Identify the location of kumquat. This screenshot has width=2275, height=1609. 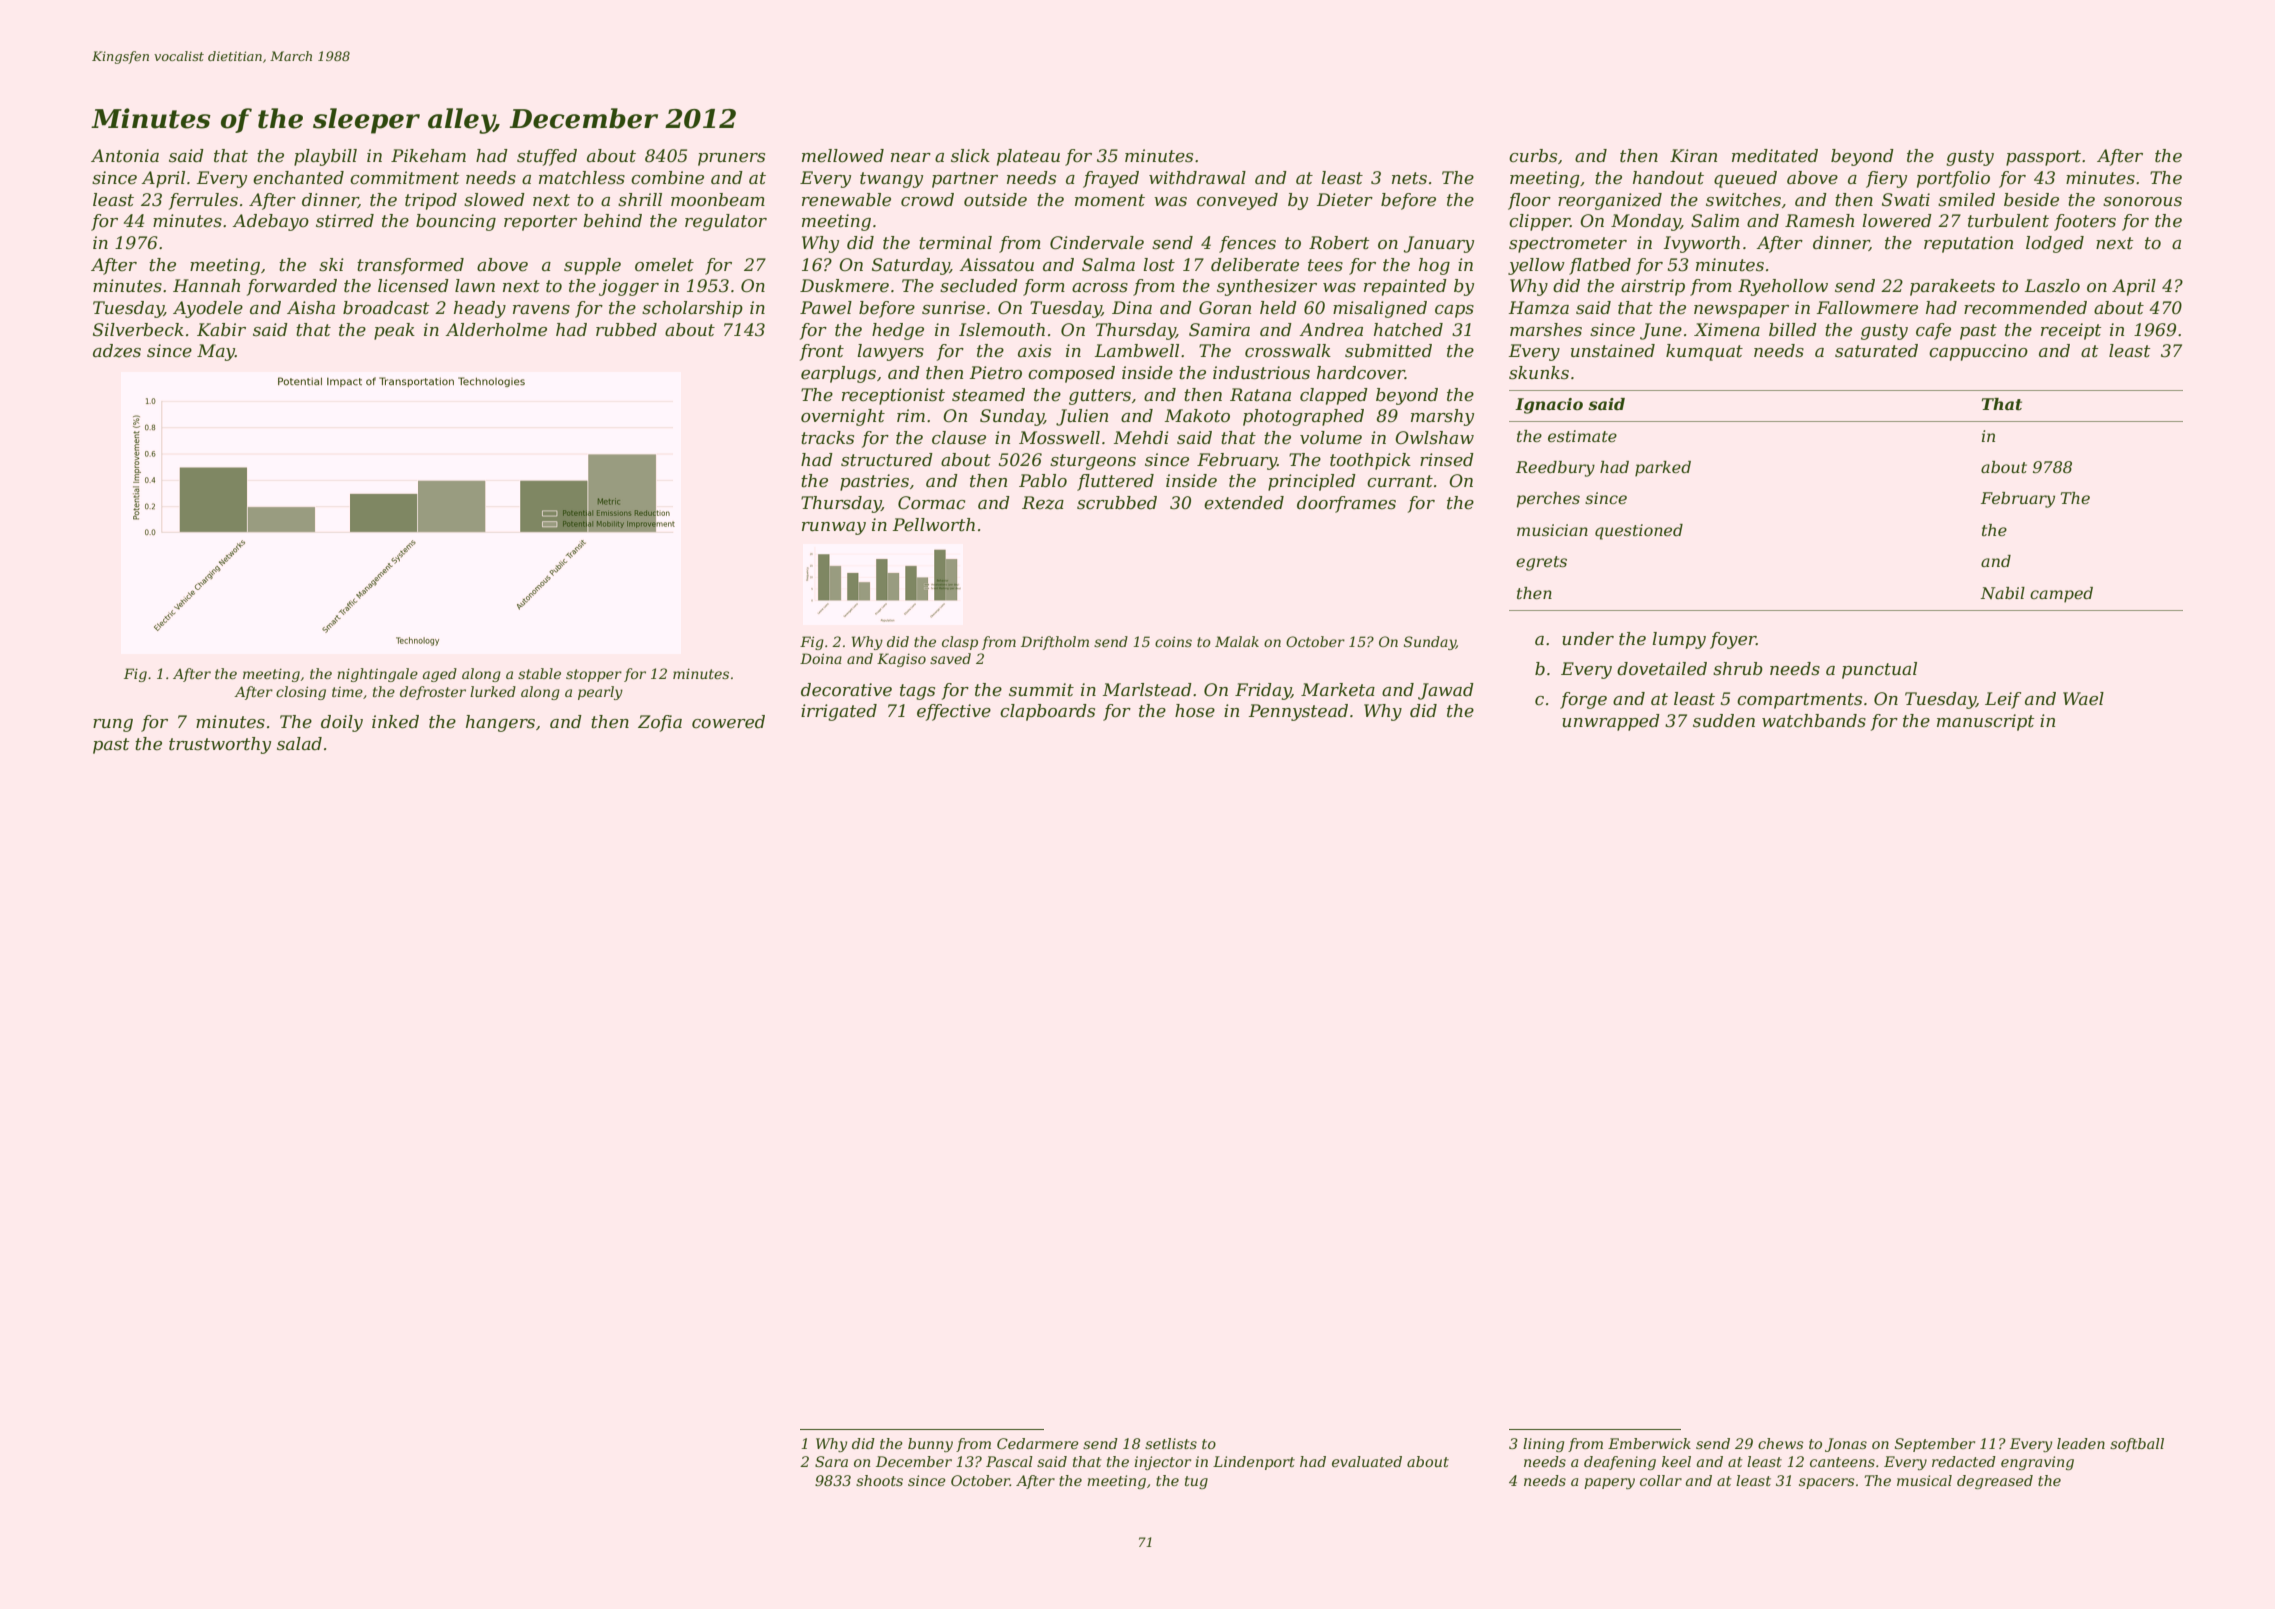
(1704, 352).
